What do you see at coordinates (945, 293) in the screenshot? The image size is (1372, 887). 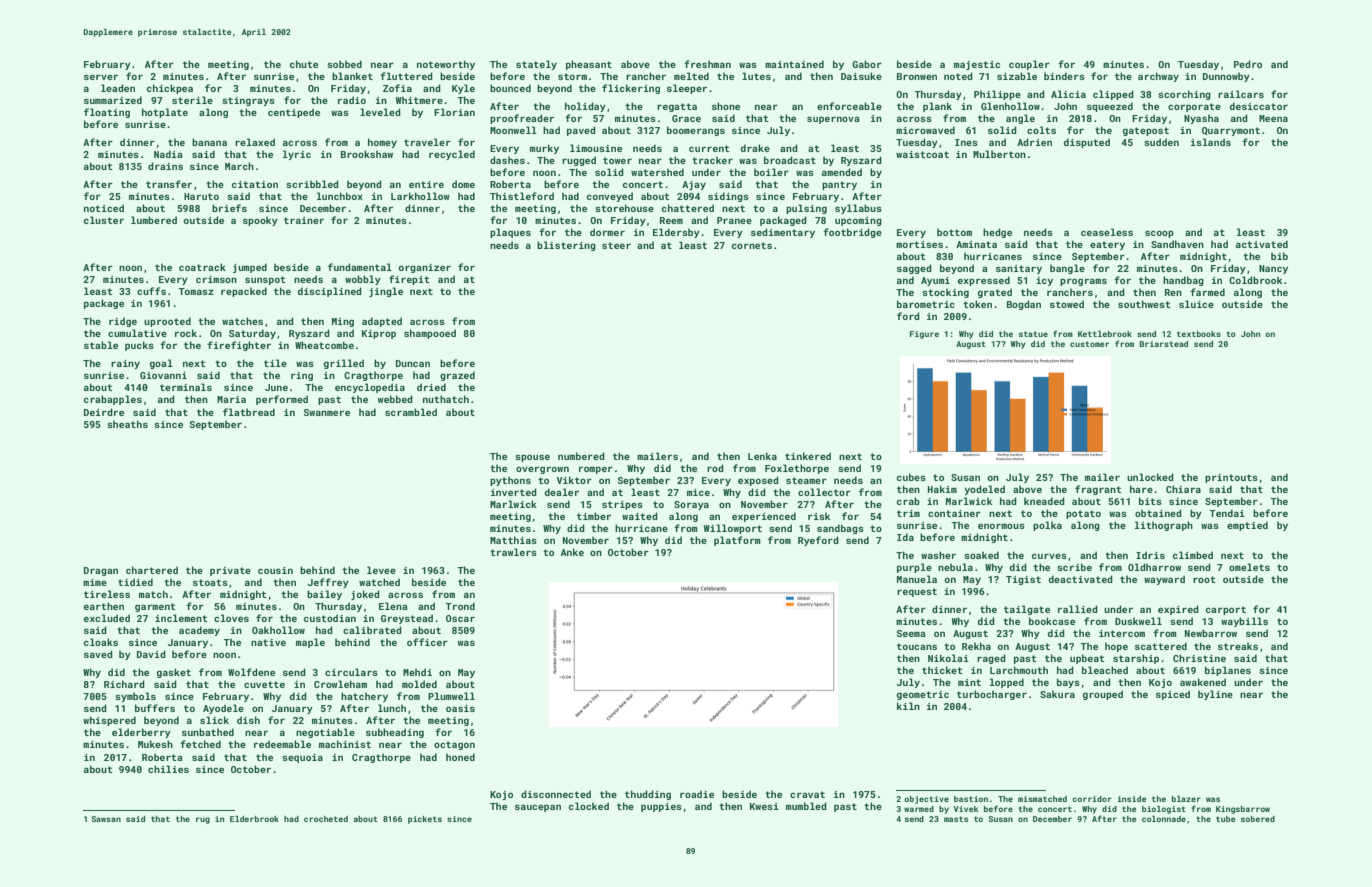 I see `stocking` at bounding box center [945, 293].
